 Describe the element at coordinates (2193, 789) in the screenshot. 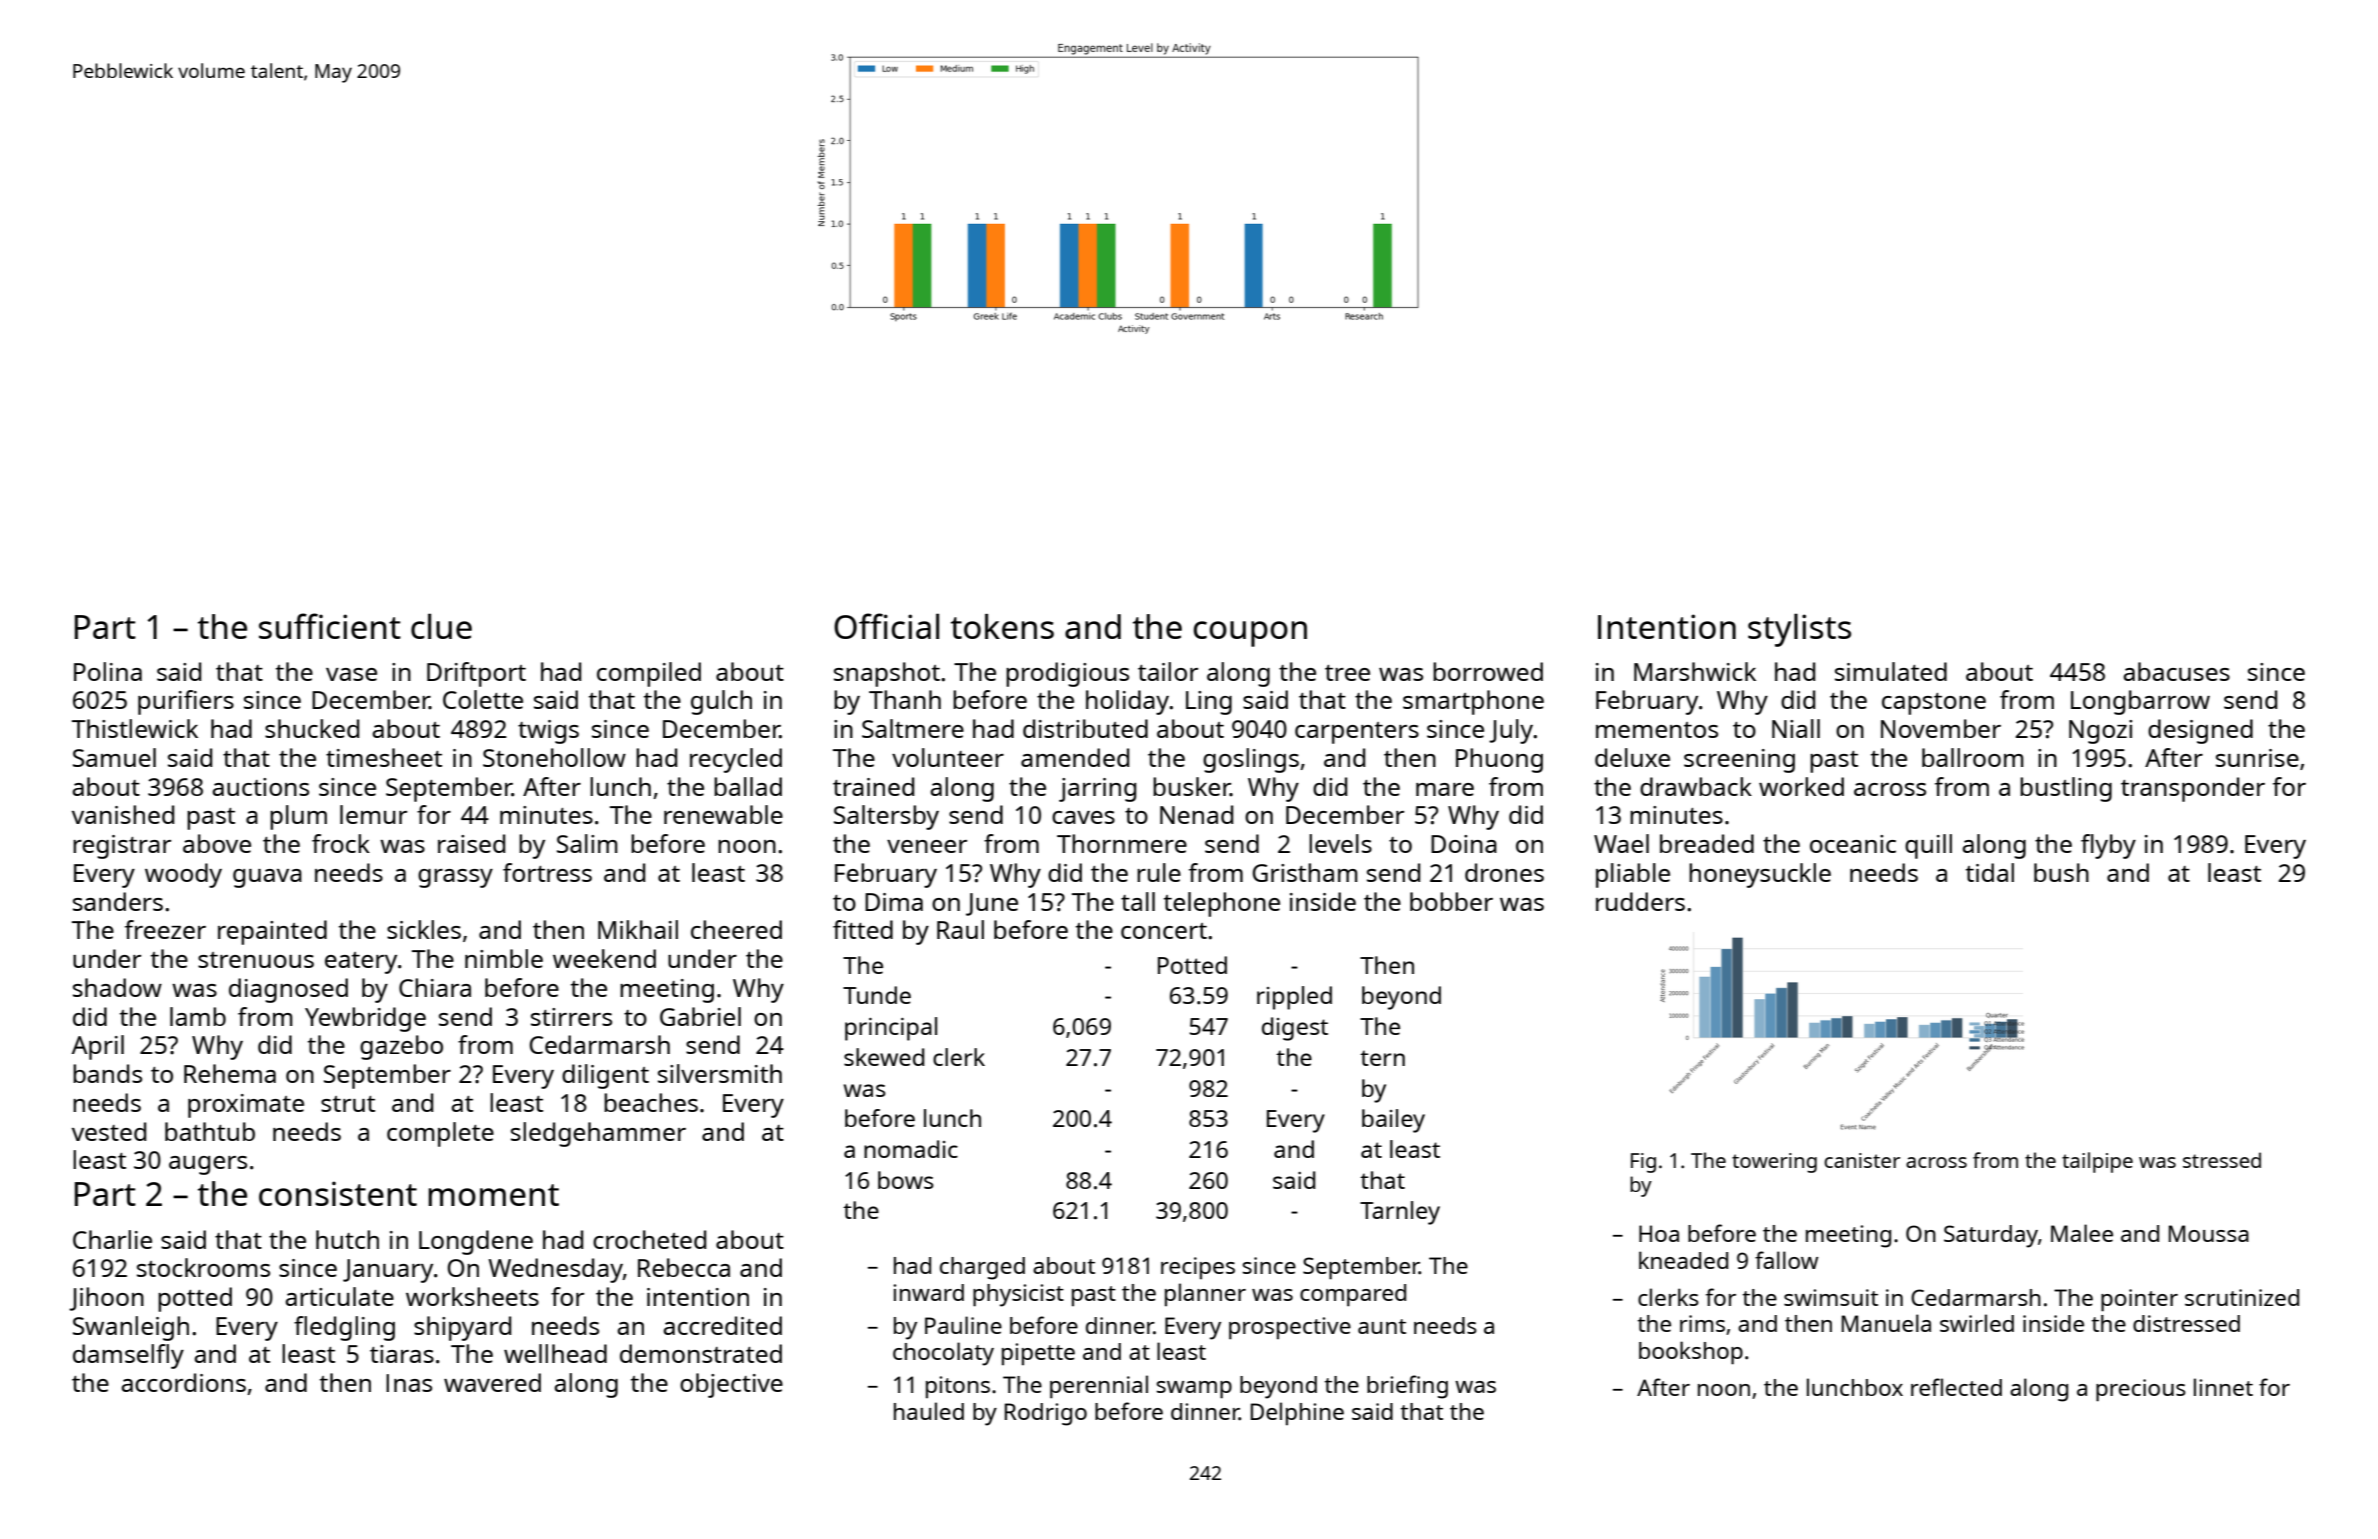

I see `transponder` at that location.
